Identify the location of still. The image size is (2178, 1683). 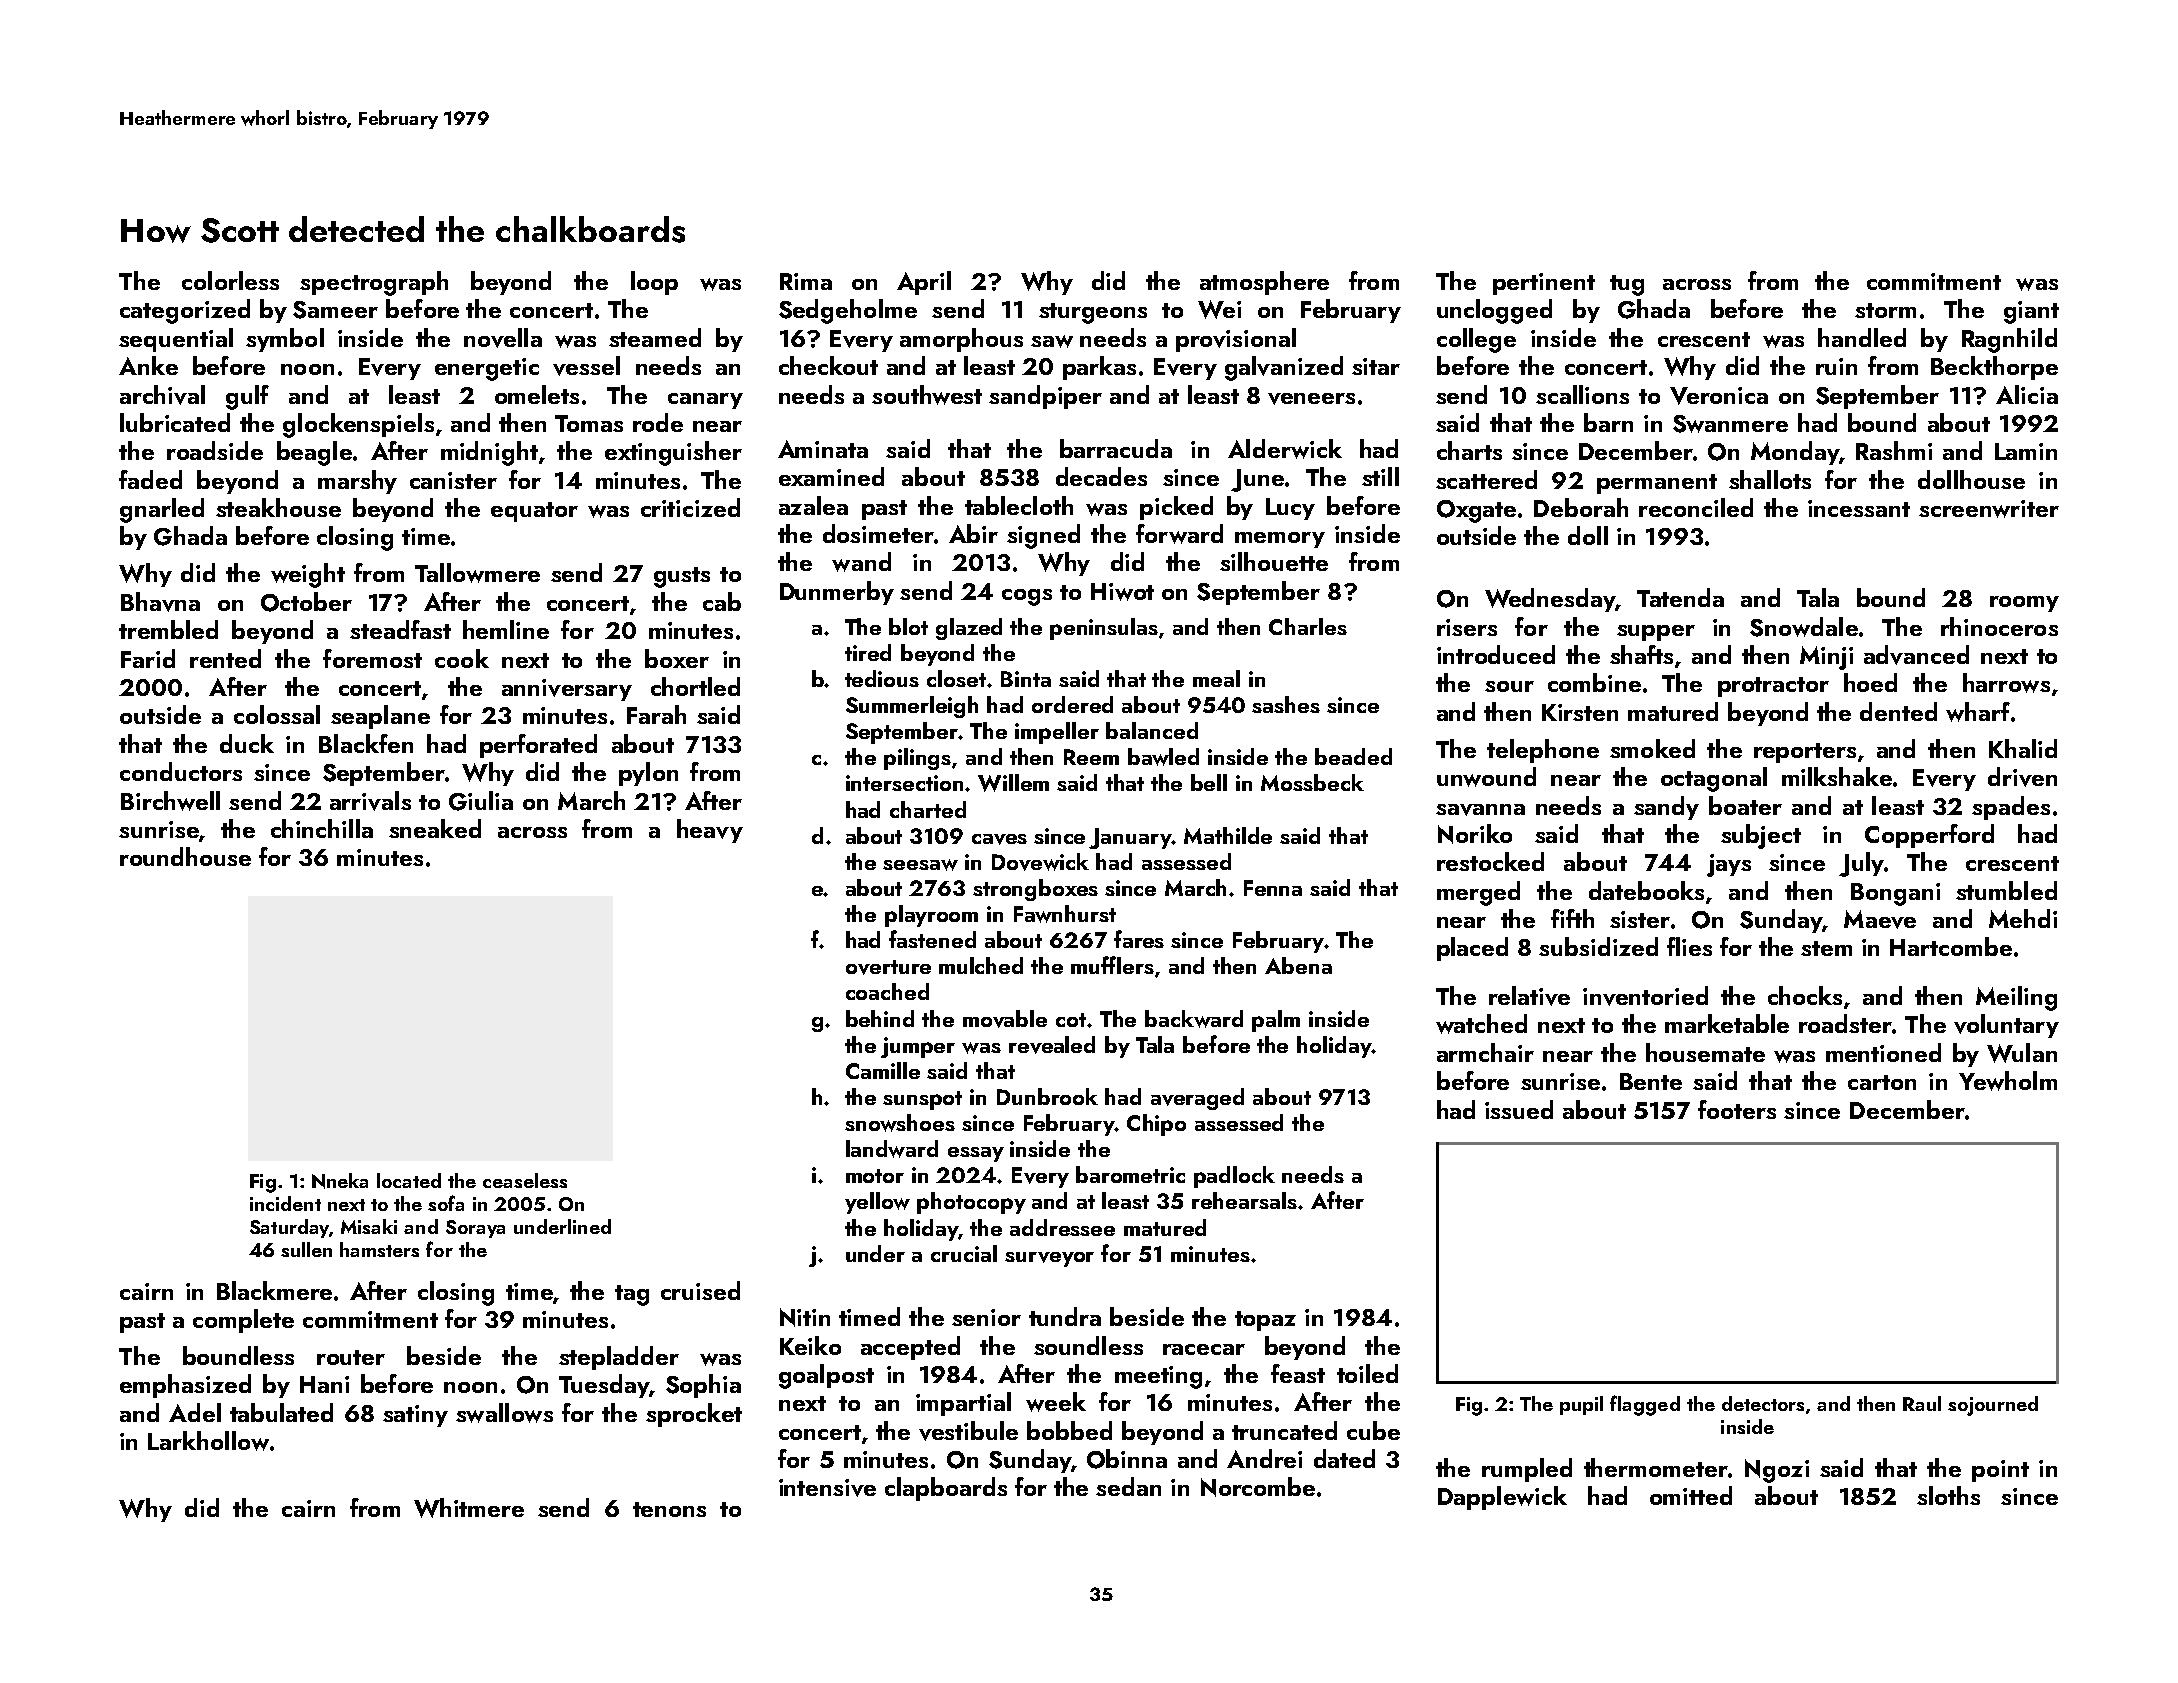
(1380, 476).
